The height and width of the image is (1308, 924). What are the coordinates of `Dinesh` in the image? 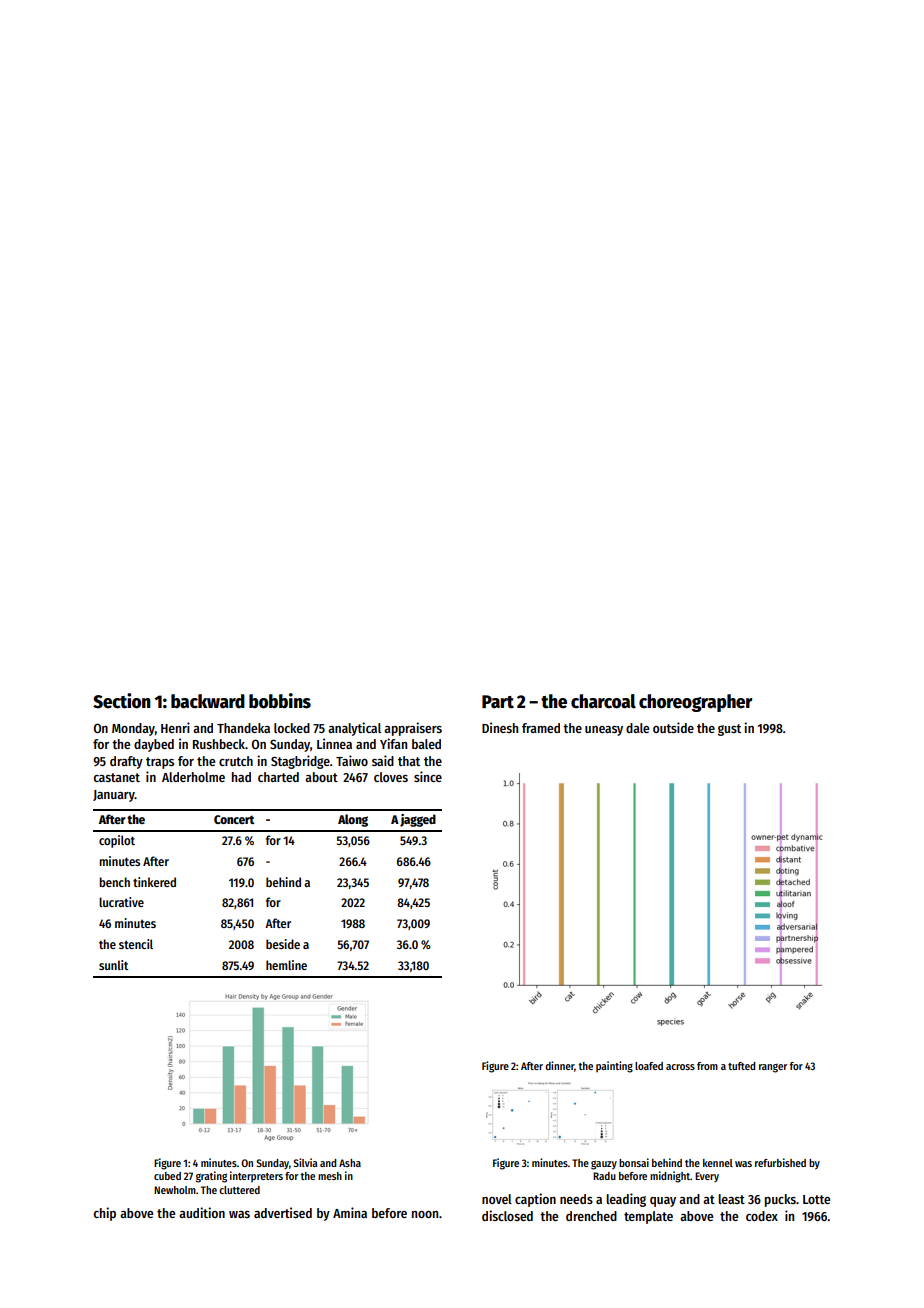 It's located at (500, 727).
